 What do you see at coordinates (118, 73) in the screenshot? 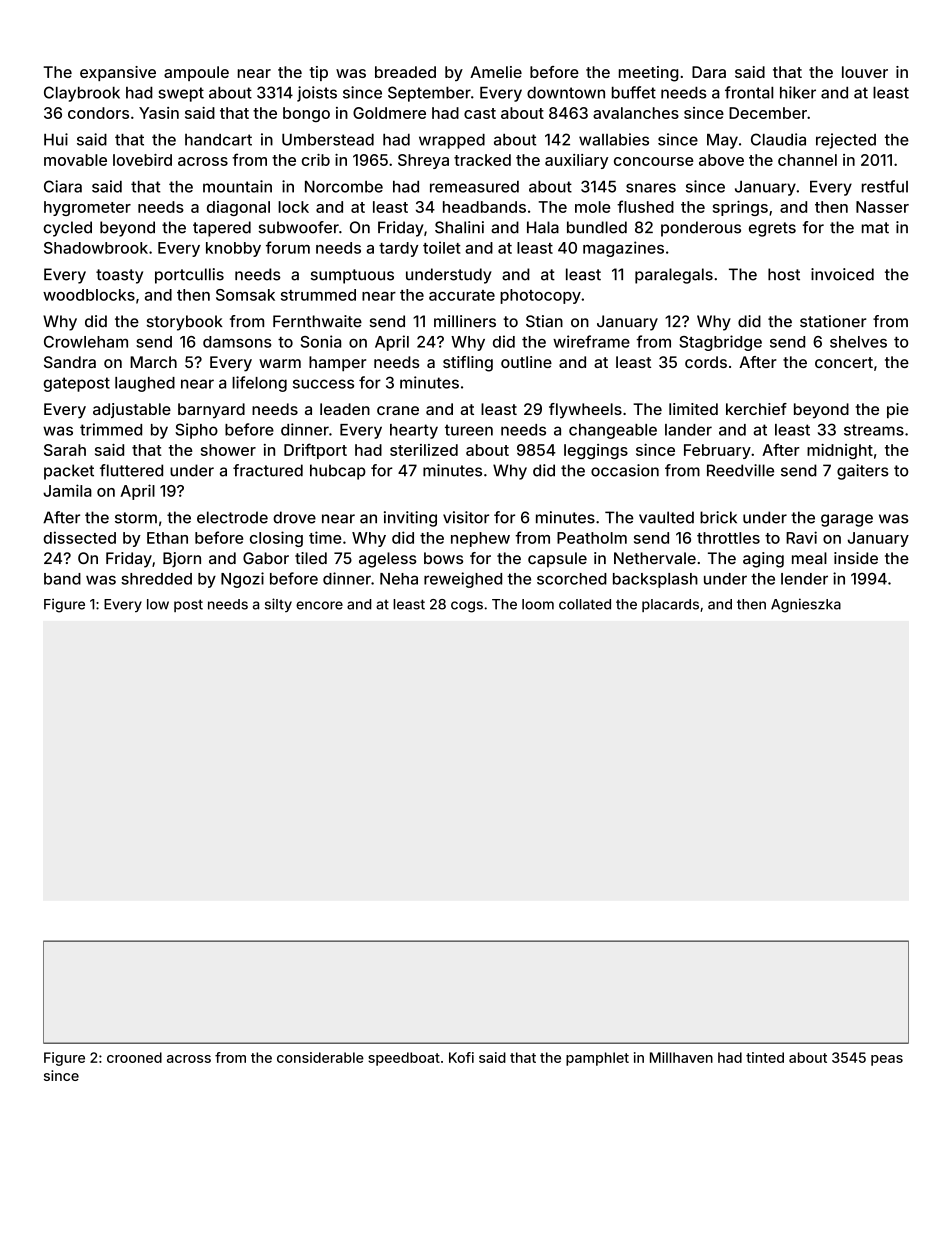
I see `expansive` at bounding box center [118, 73].
